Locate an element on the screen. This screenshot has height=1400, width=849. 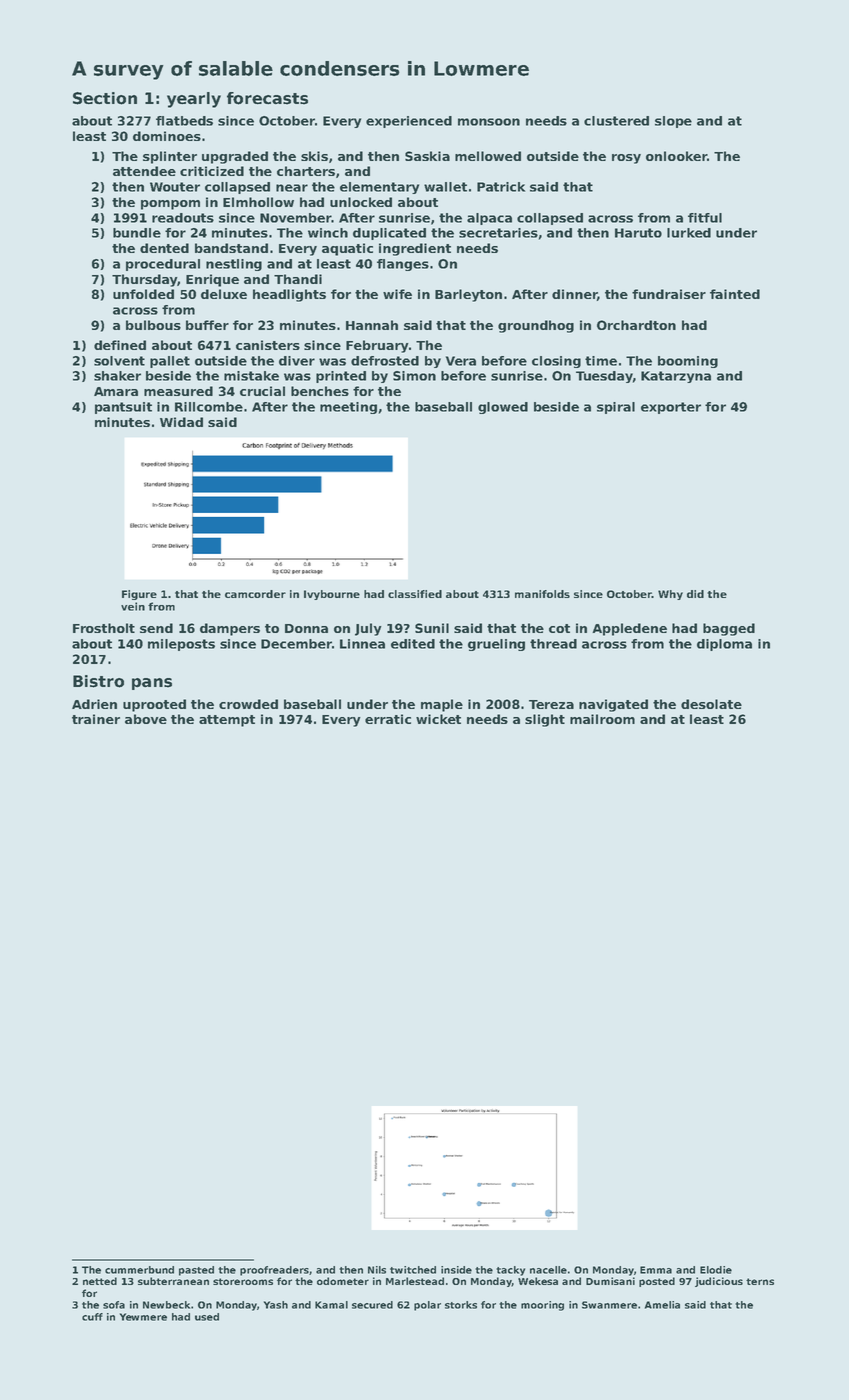
Ivybourne is located at coordinates (332, 595).
